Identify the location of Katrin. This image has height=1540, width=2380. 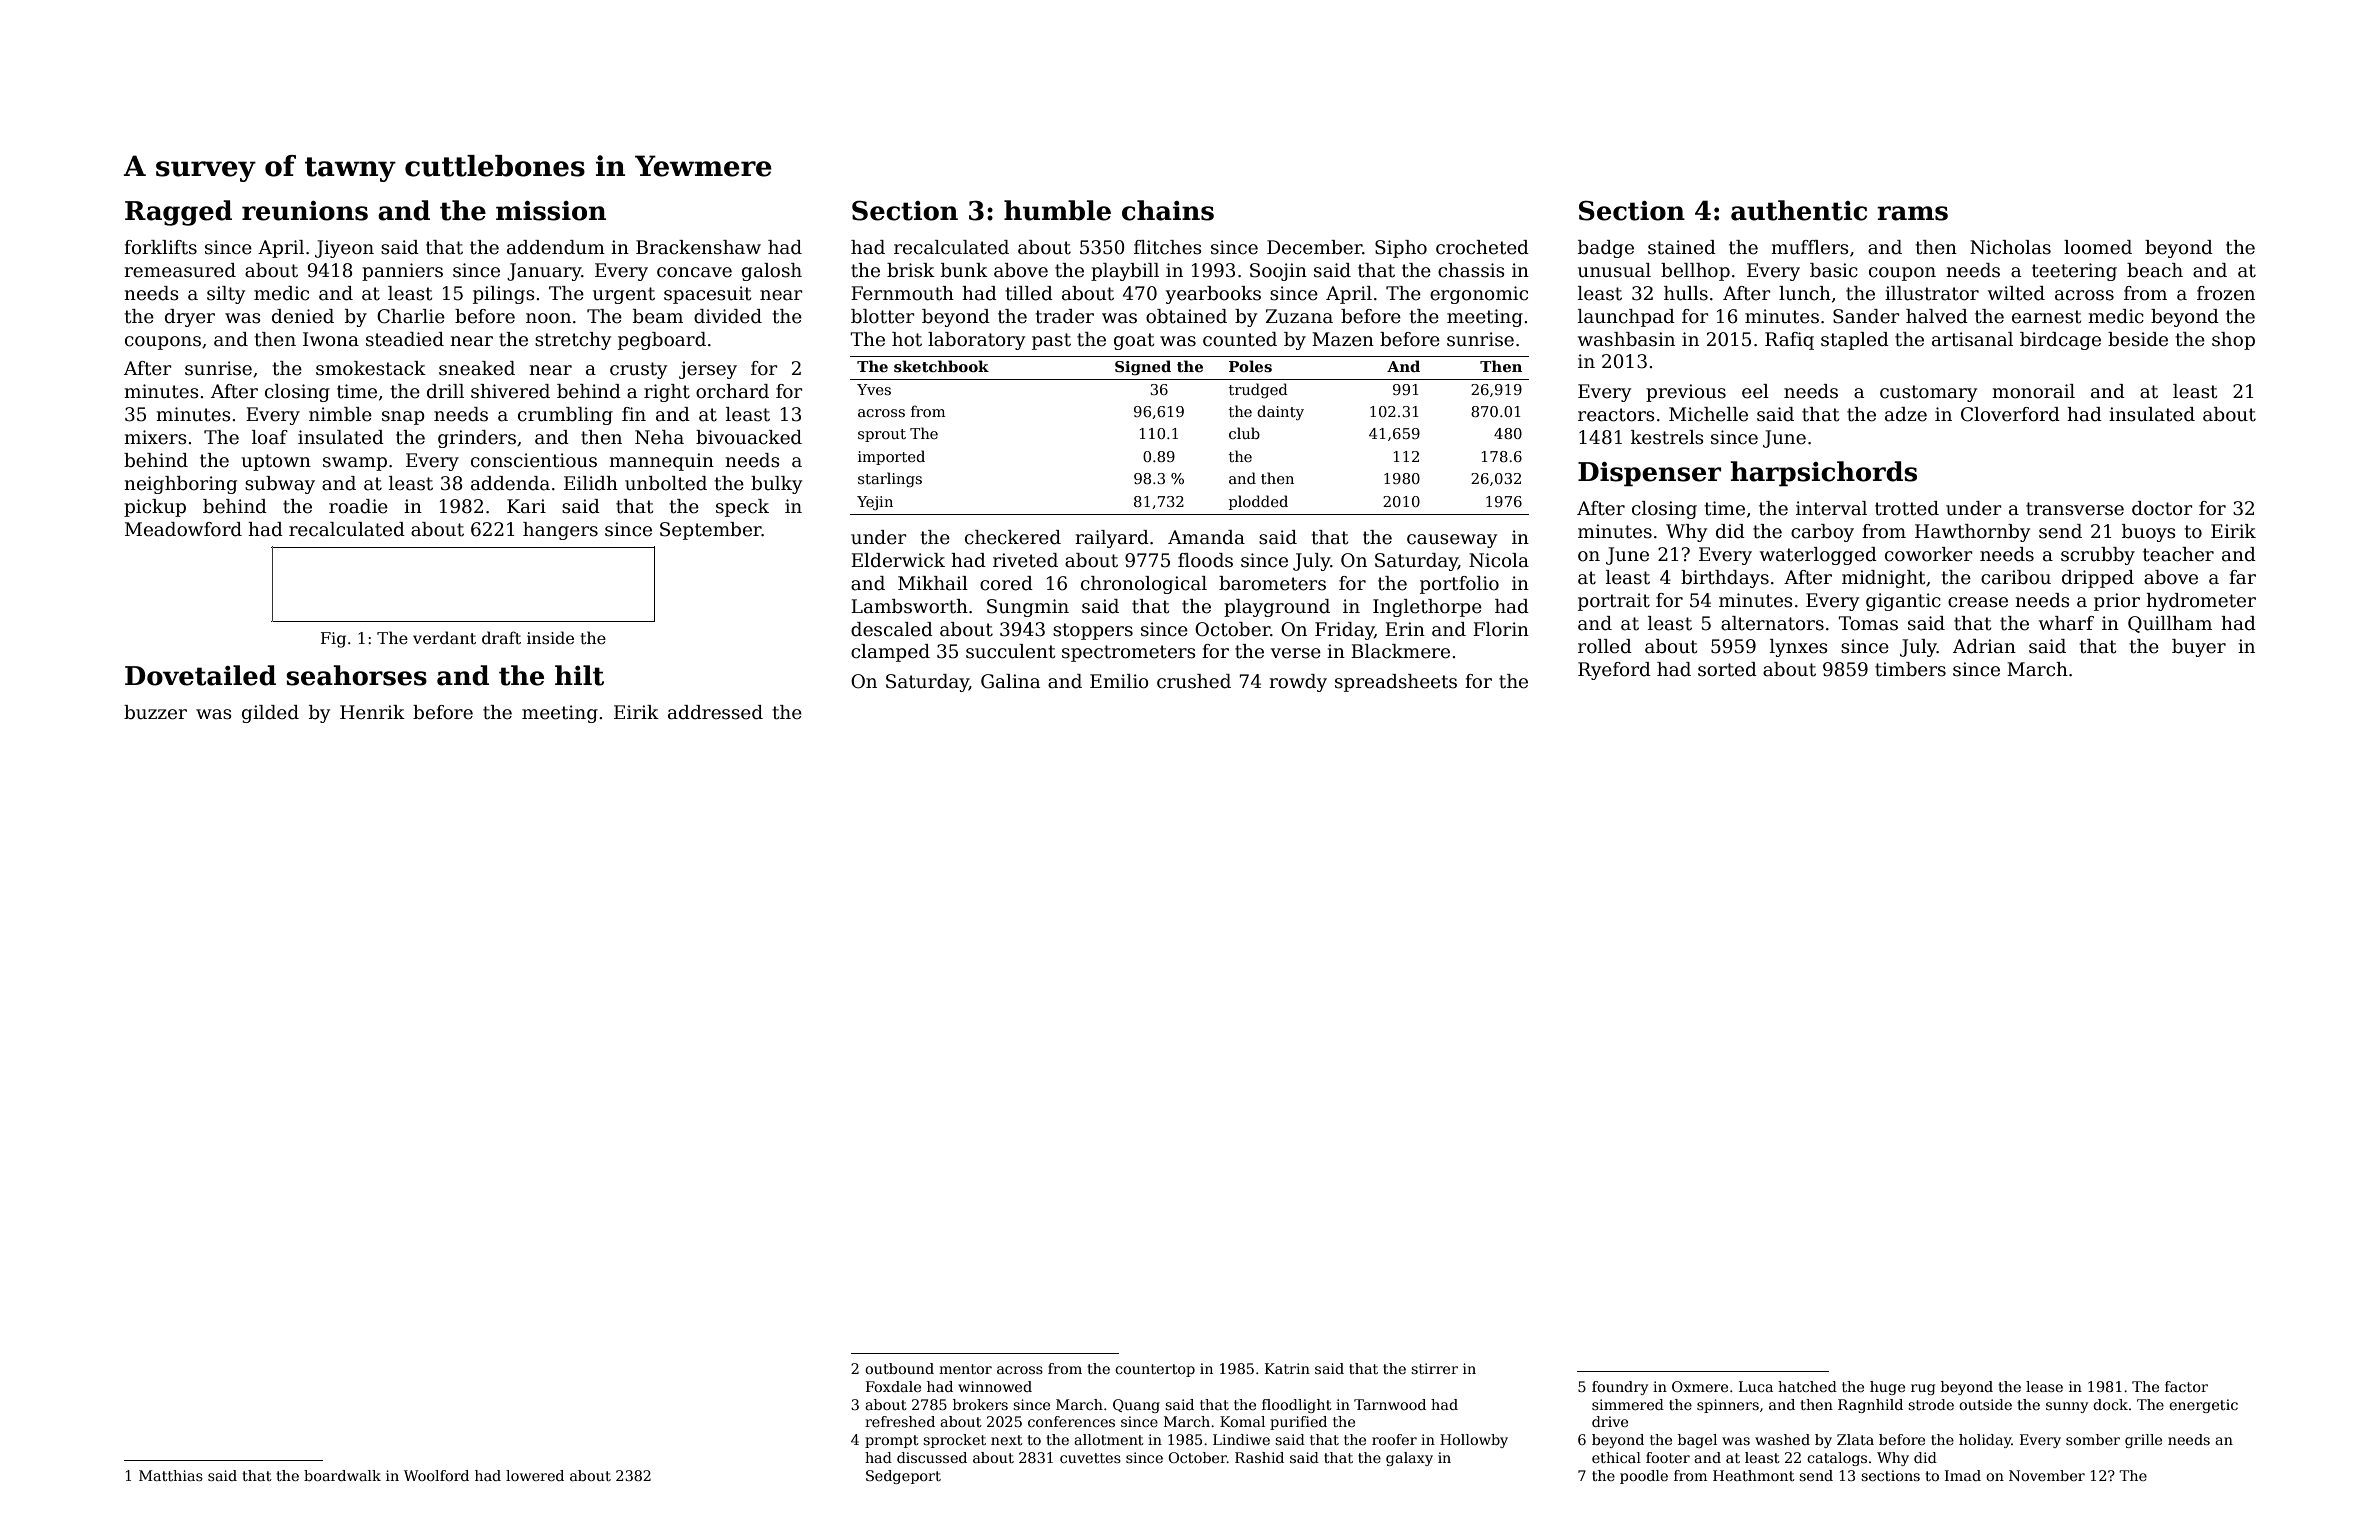
(1287, 1368).
